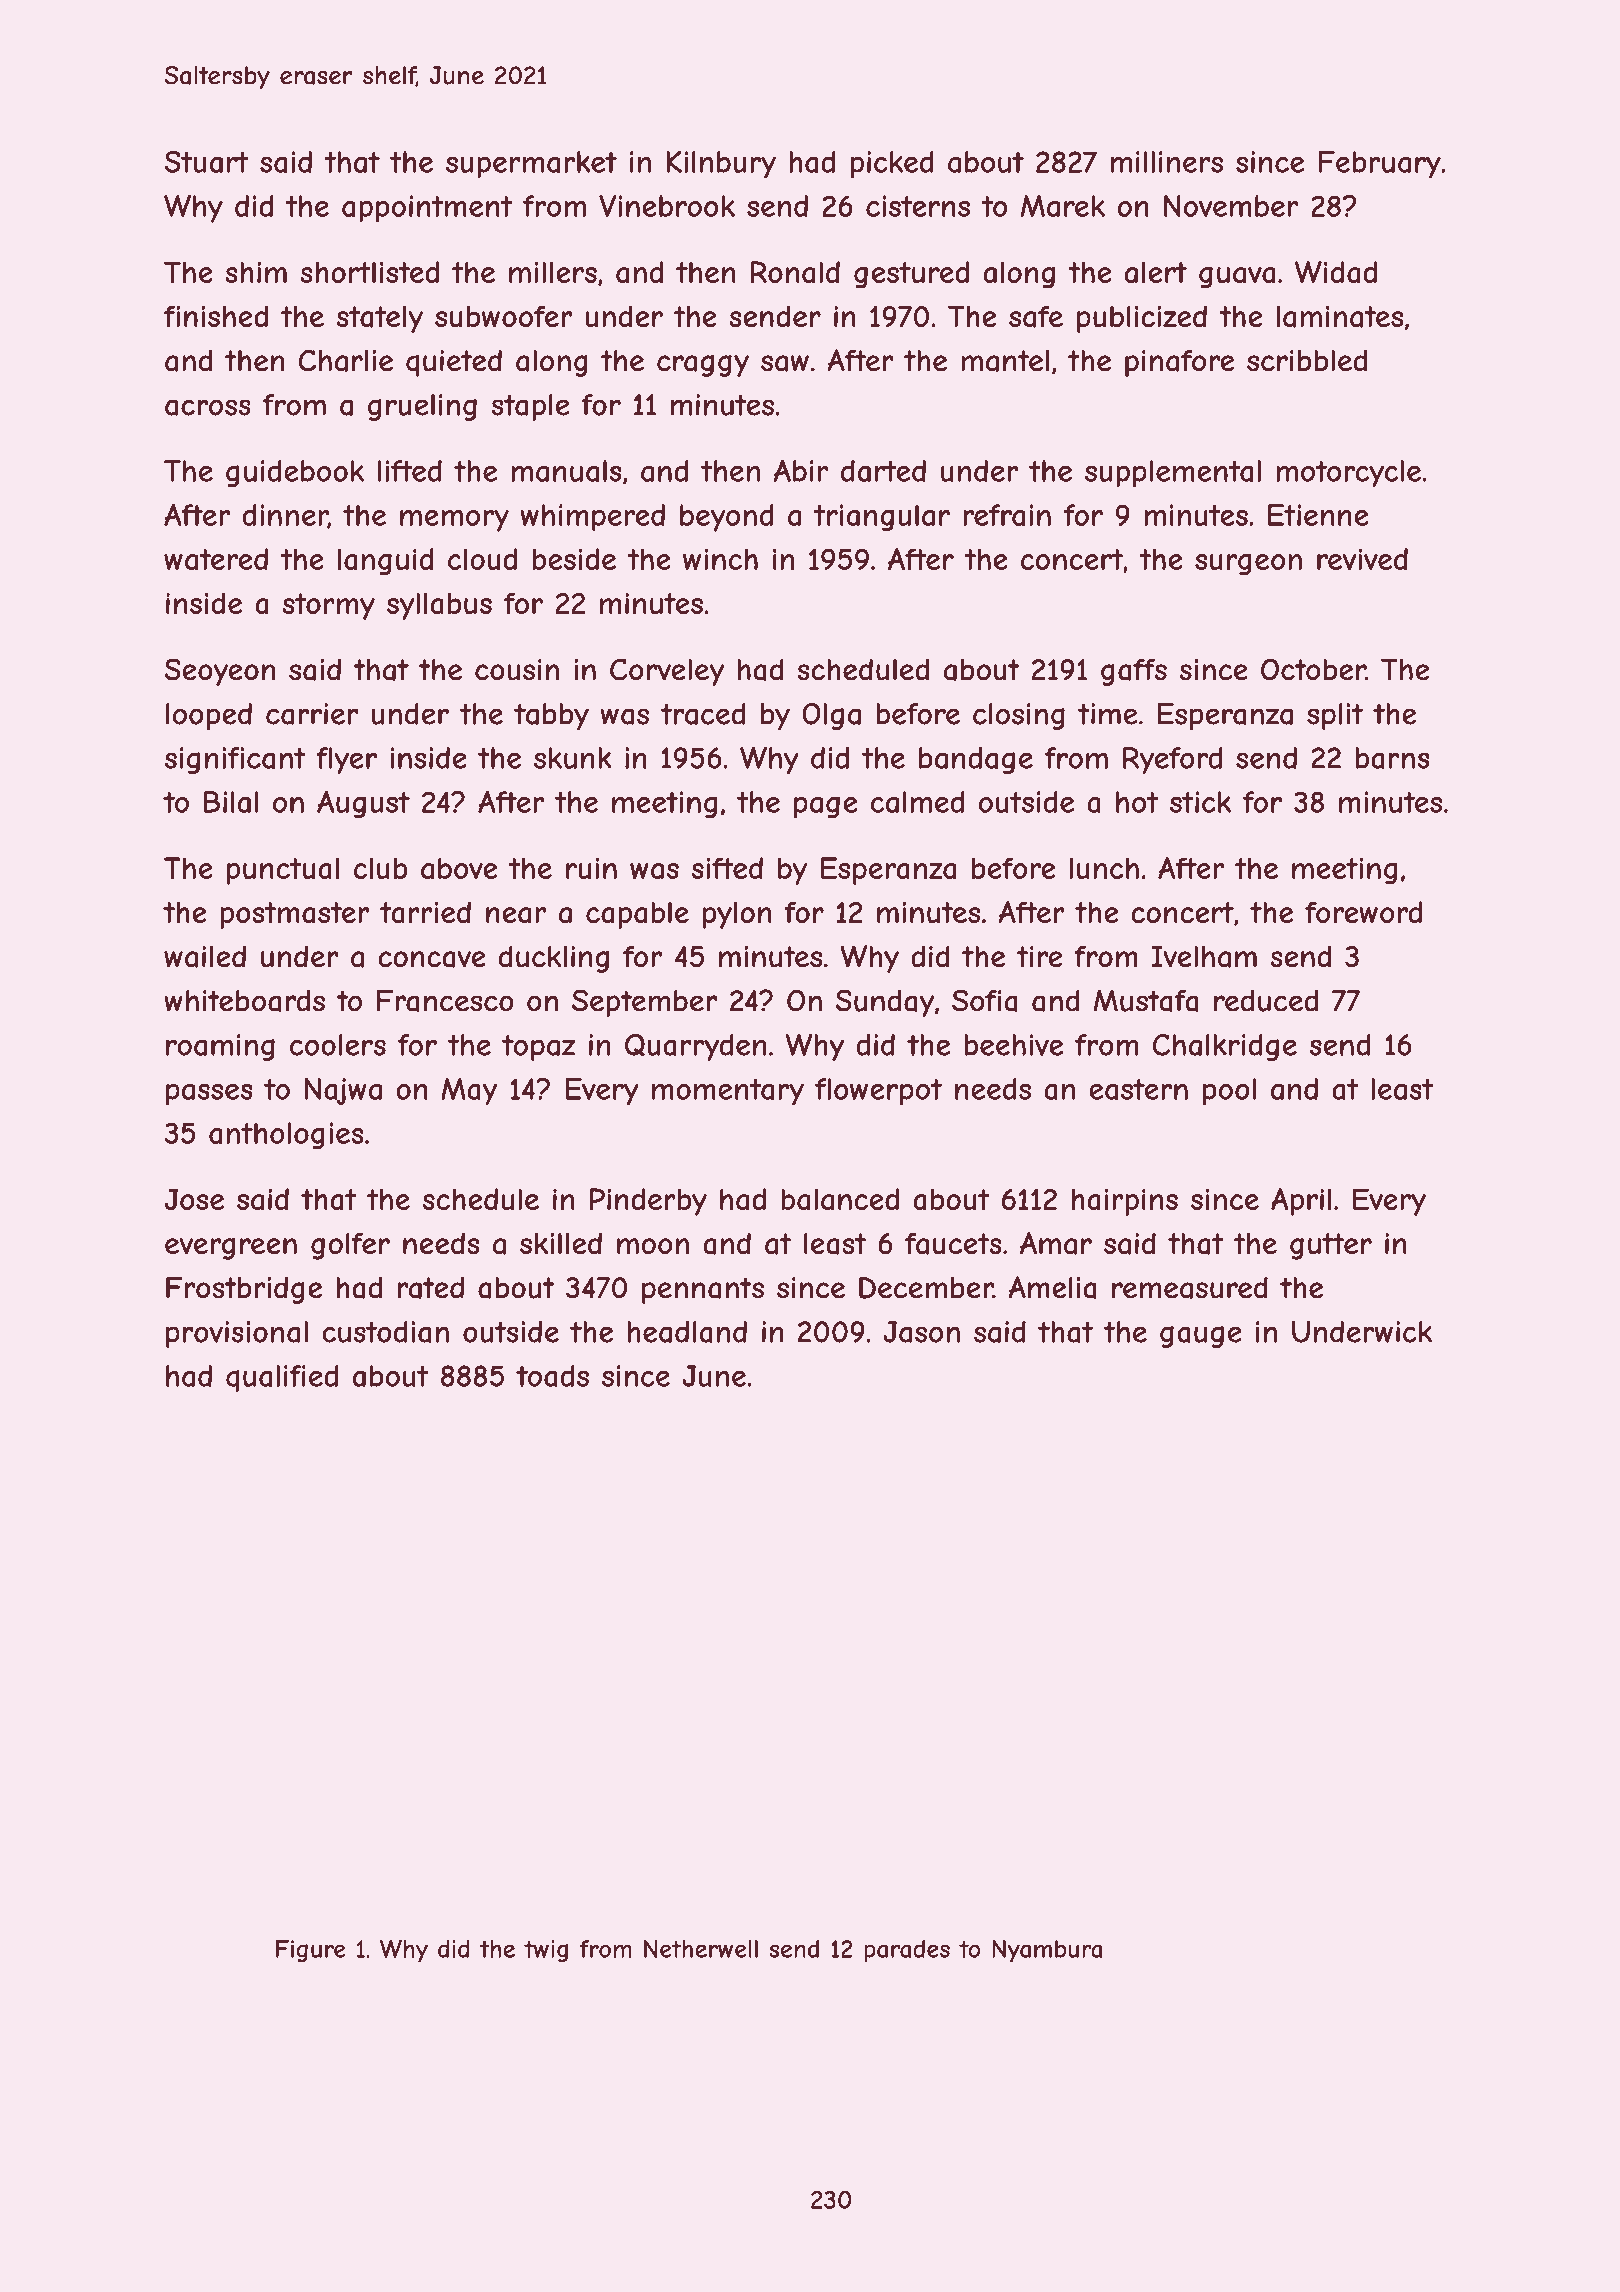 The height and width of the screenshot is (2292, 1620). What do you see at coordinates (648, 1202) in the screenshot?
I see `Pinderby` at bounding box center [648, 1202].
